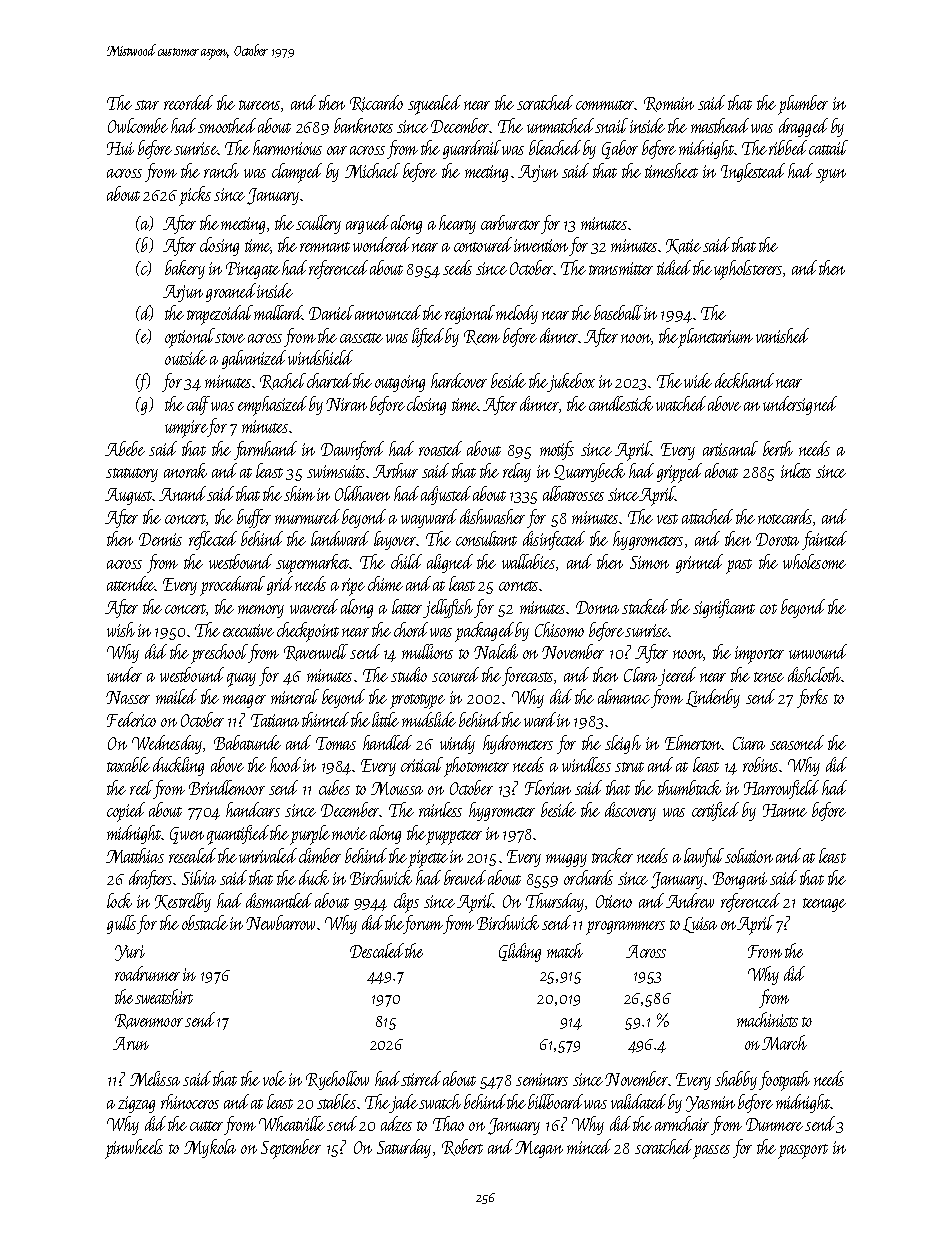 The image size is (952, 1233). I want to click on star, so click(147, 105).
